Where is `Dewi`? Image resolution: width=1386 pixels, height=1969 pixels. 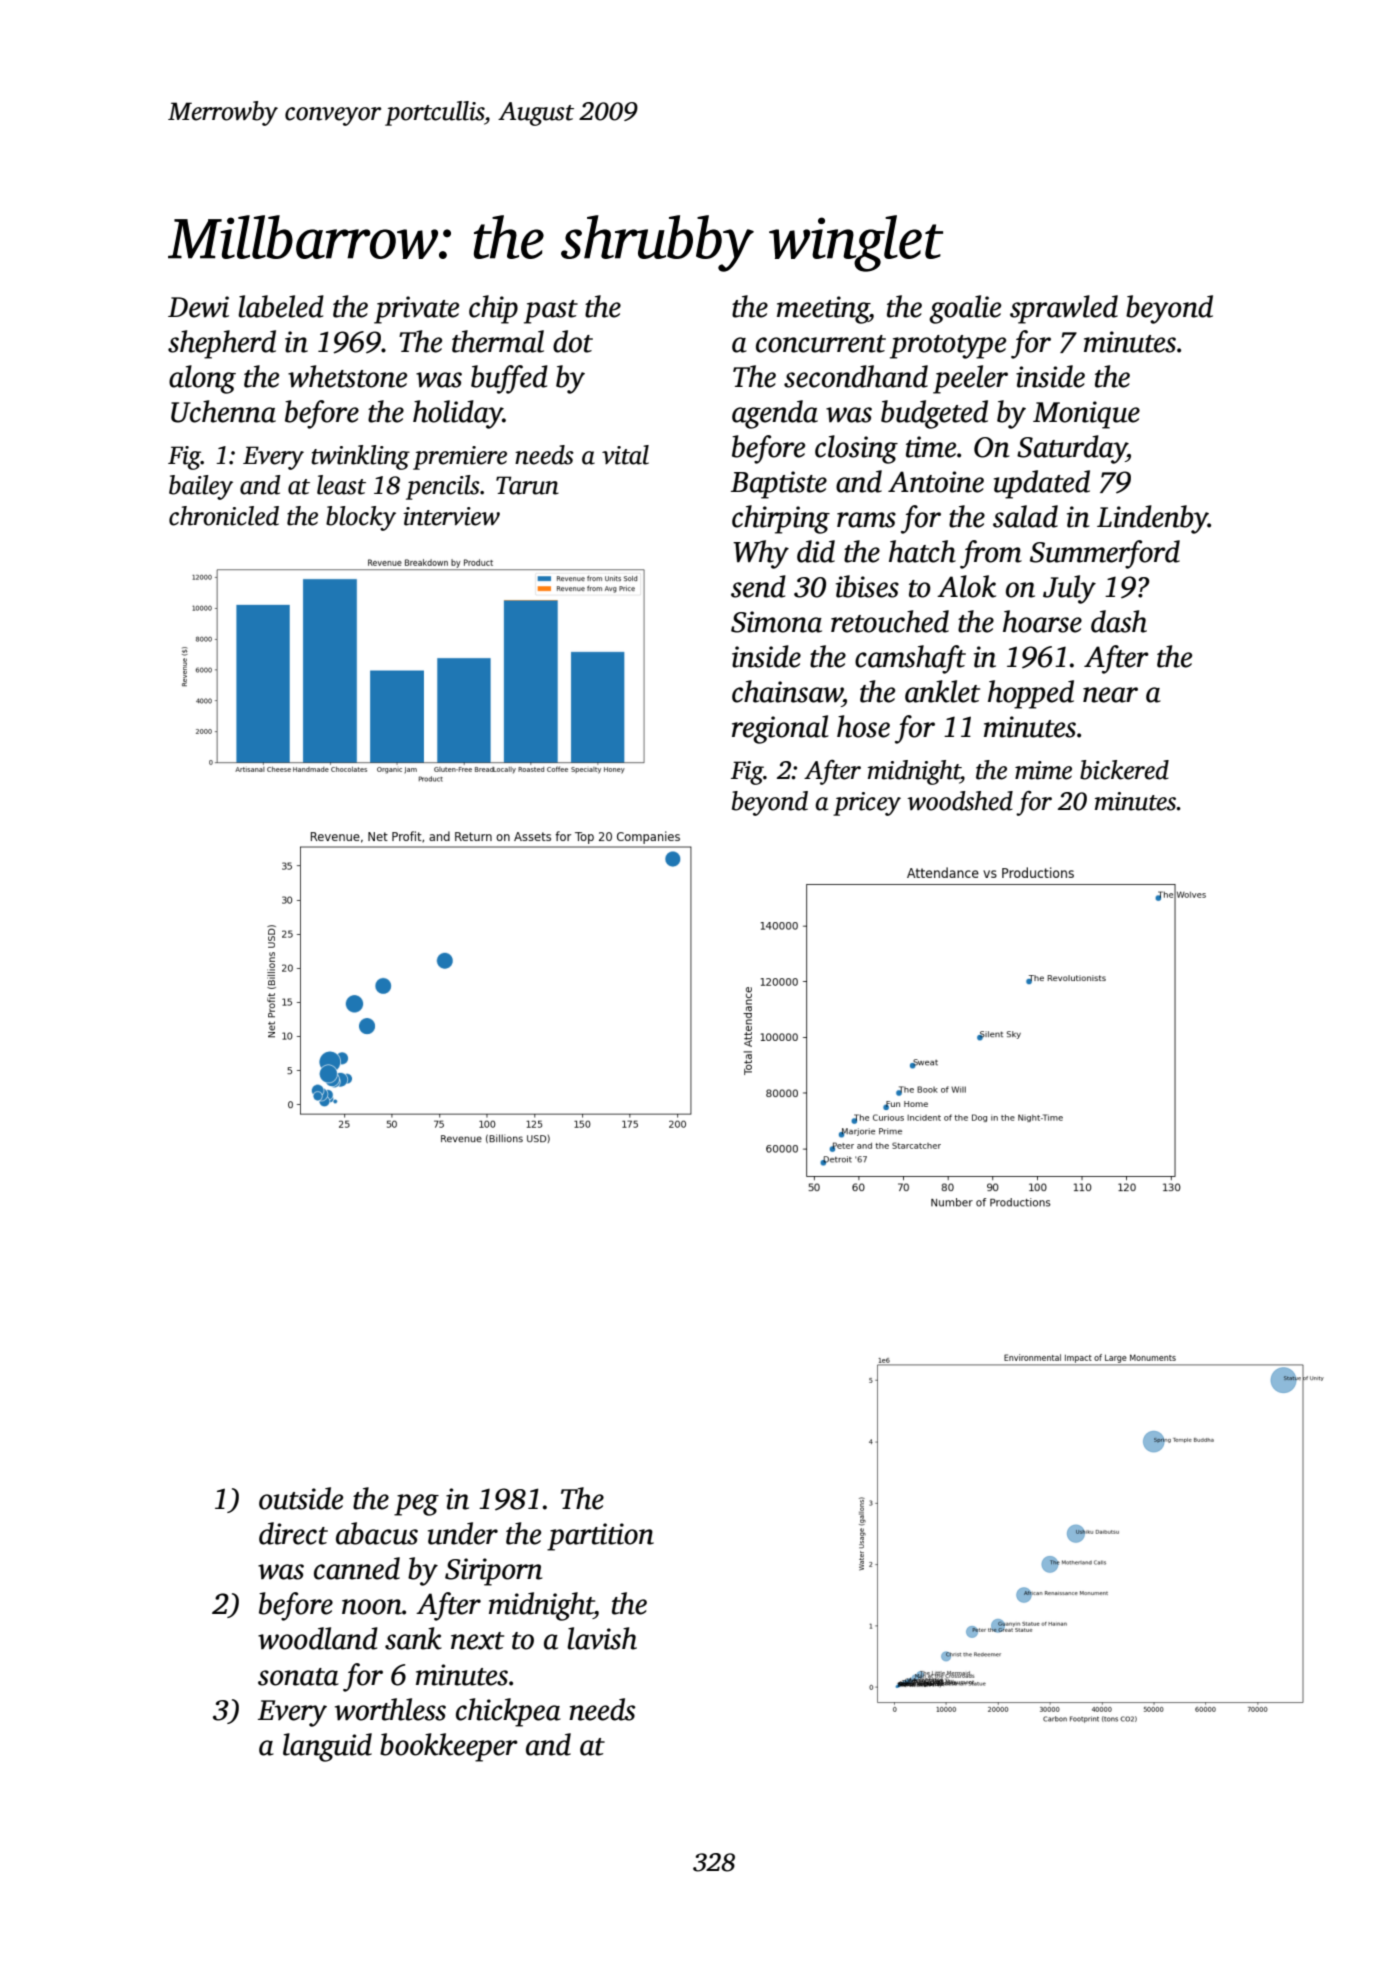 Dewi is located at coordinates (198, 307).
